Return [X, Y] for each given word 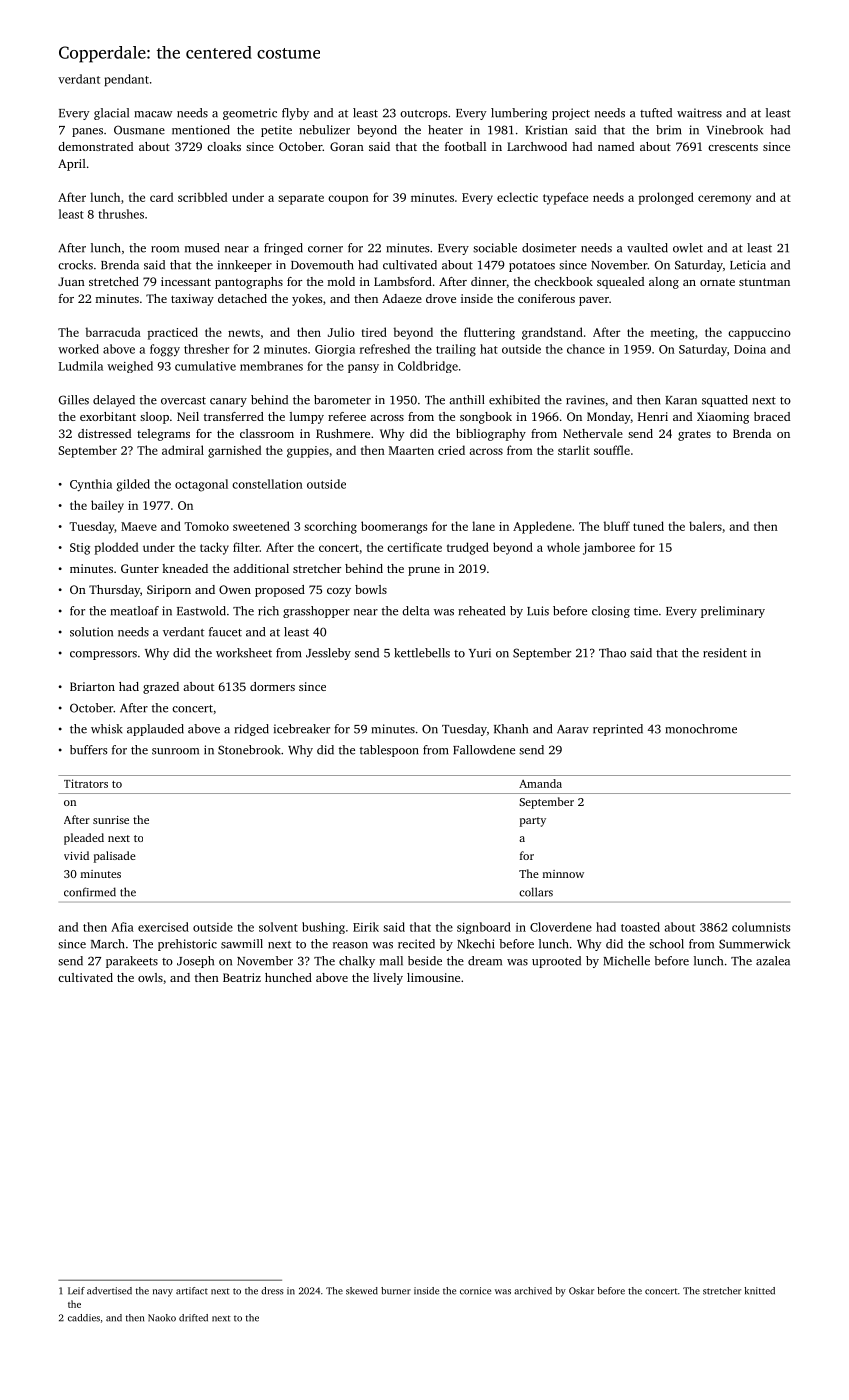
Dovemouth [322, 265]
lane [483, 526]
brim [668, 130]
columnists [761, 927]
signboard [484, 928]
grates [694, 435]
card [161, 197]
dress [272, 1291]
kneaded [185, 568]
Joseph [195, 962]
